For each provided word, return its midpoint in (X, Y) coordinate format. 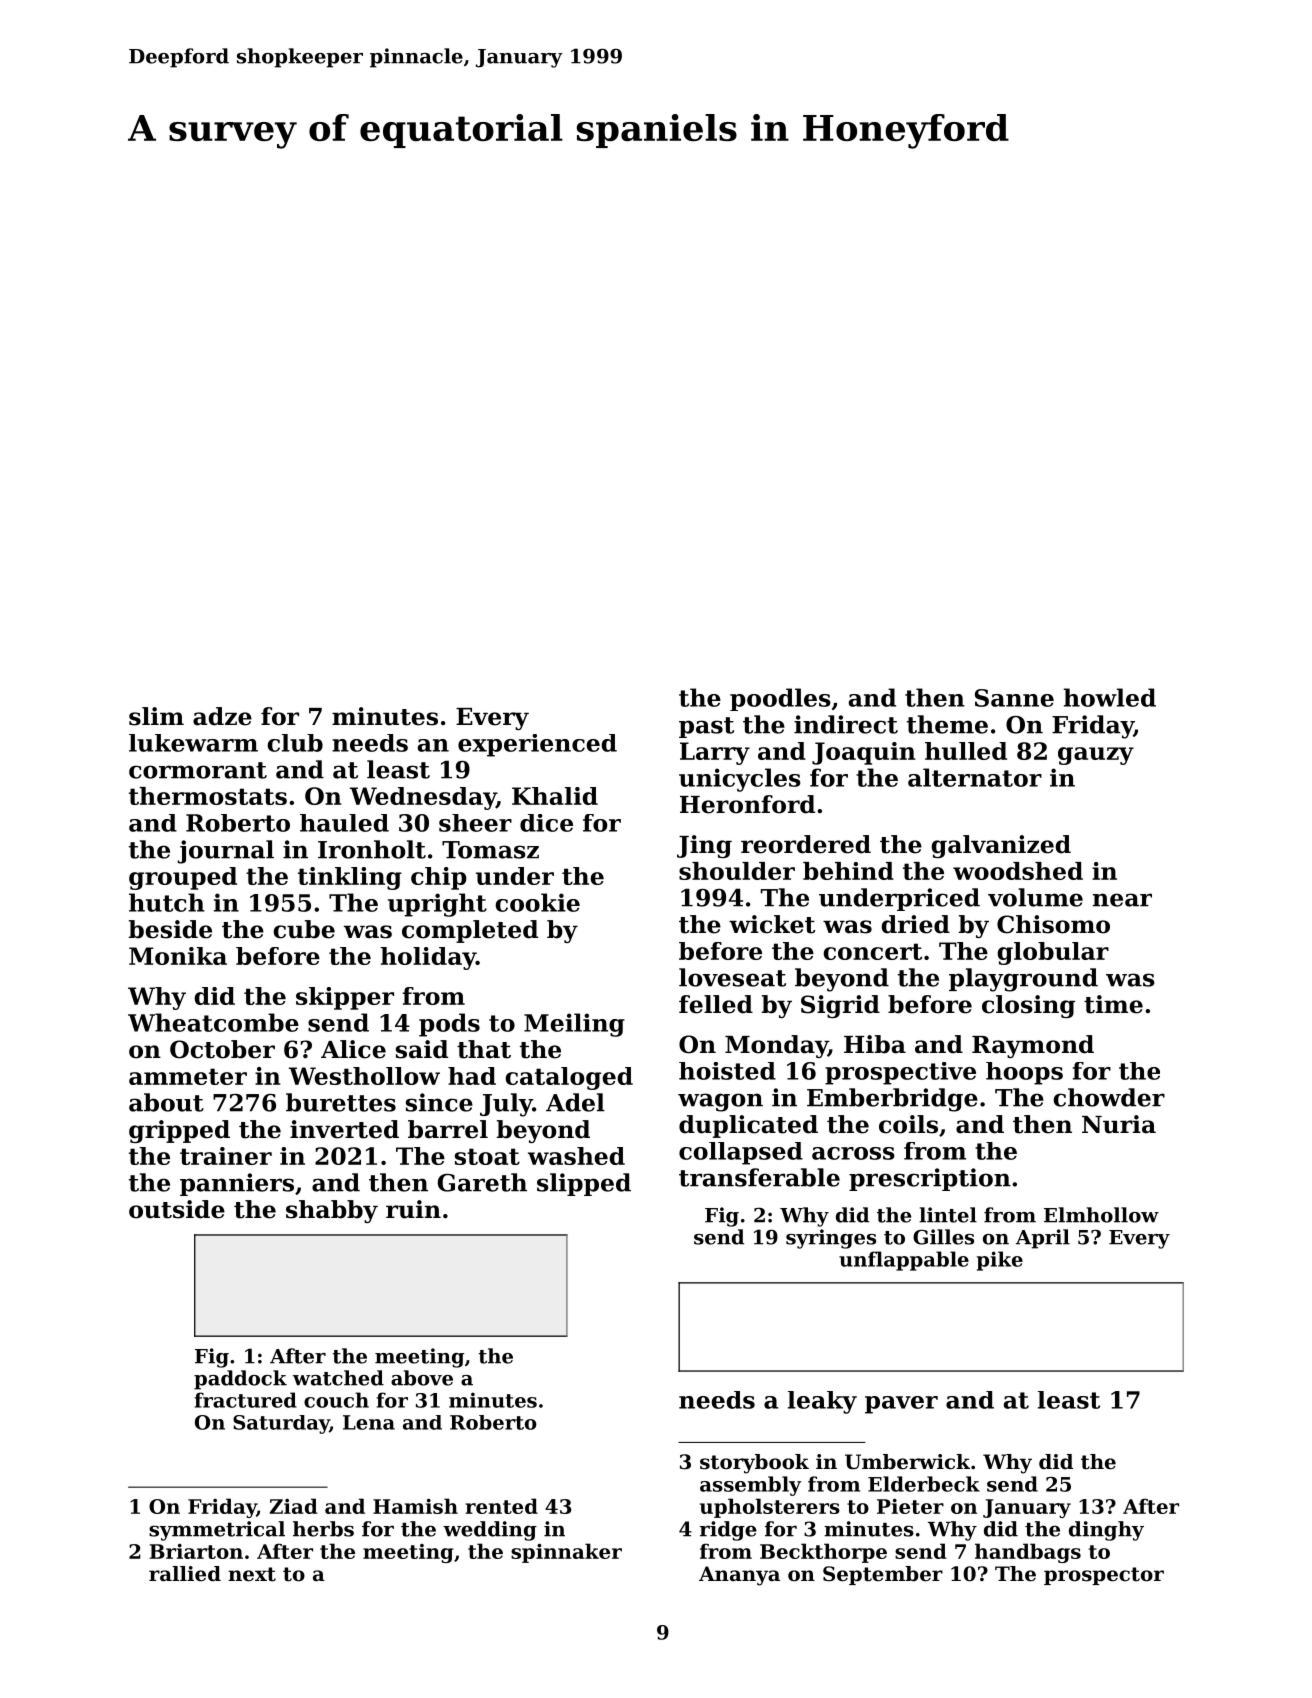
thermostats (208, 796)
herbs (323, 1529)
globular (1053, 953)
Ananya (739, 1576)
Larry (715, 753)
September (883, 1575)
